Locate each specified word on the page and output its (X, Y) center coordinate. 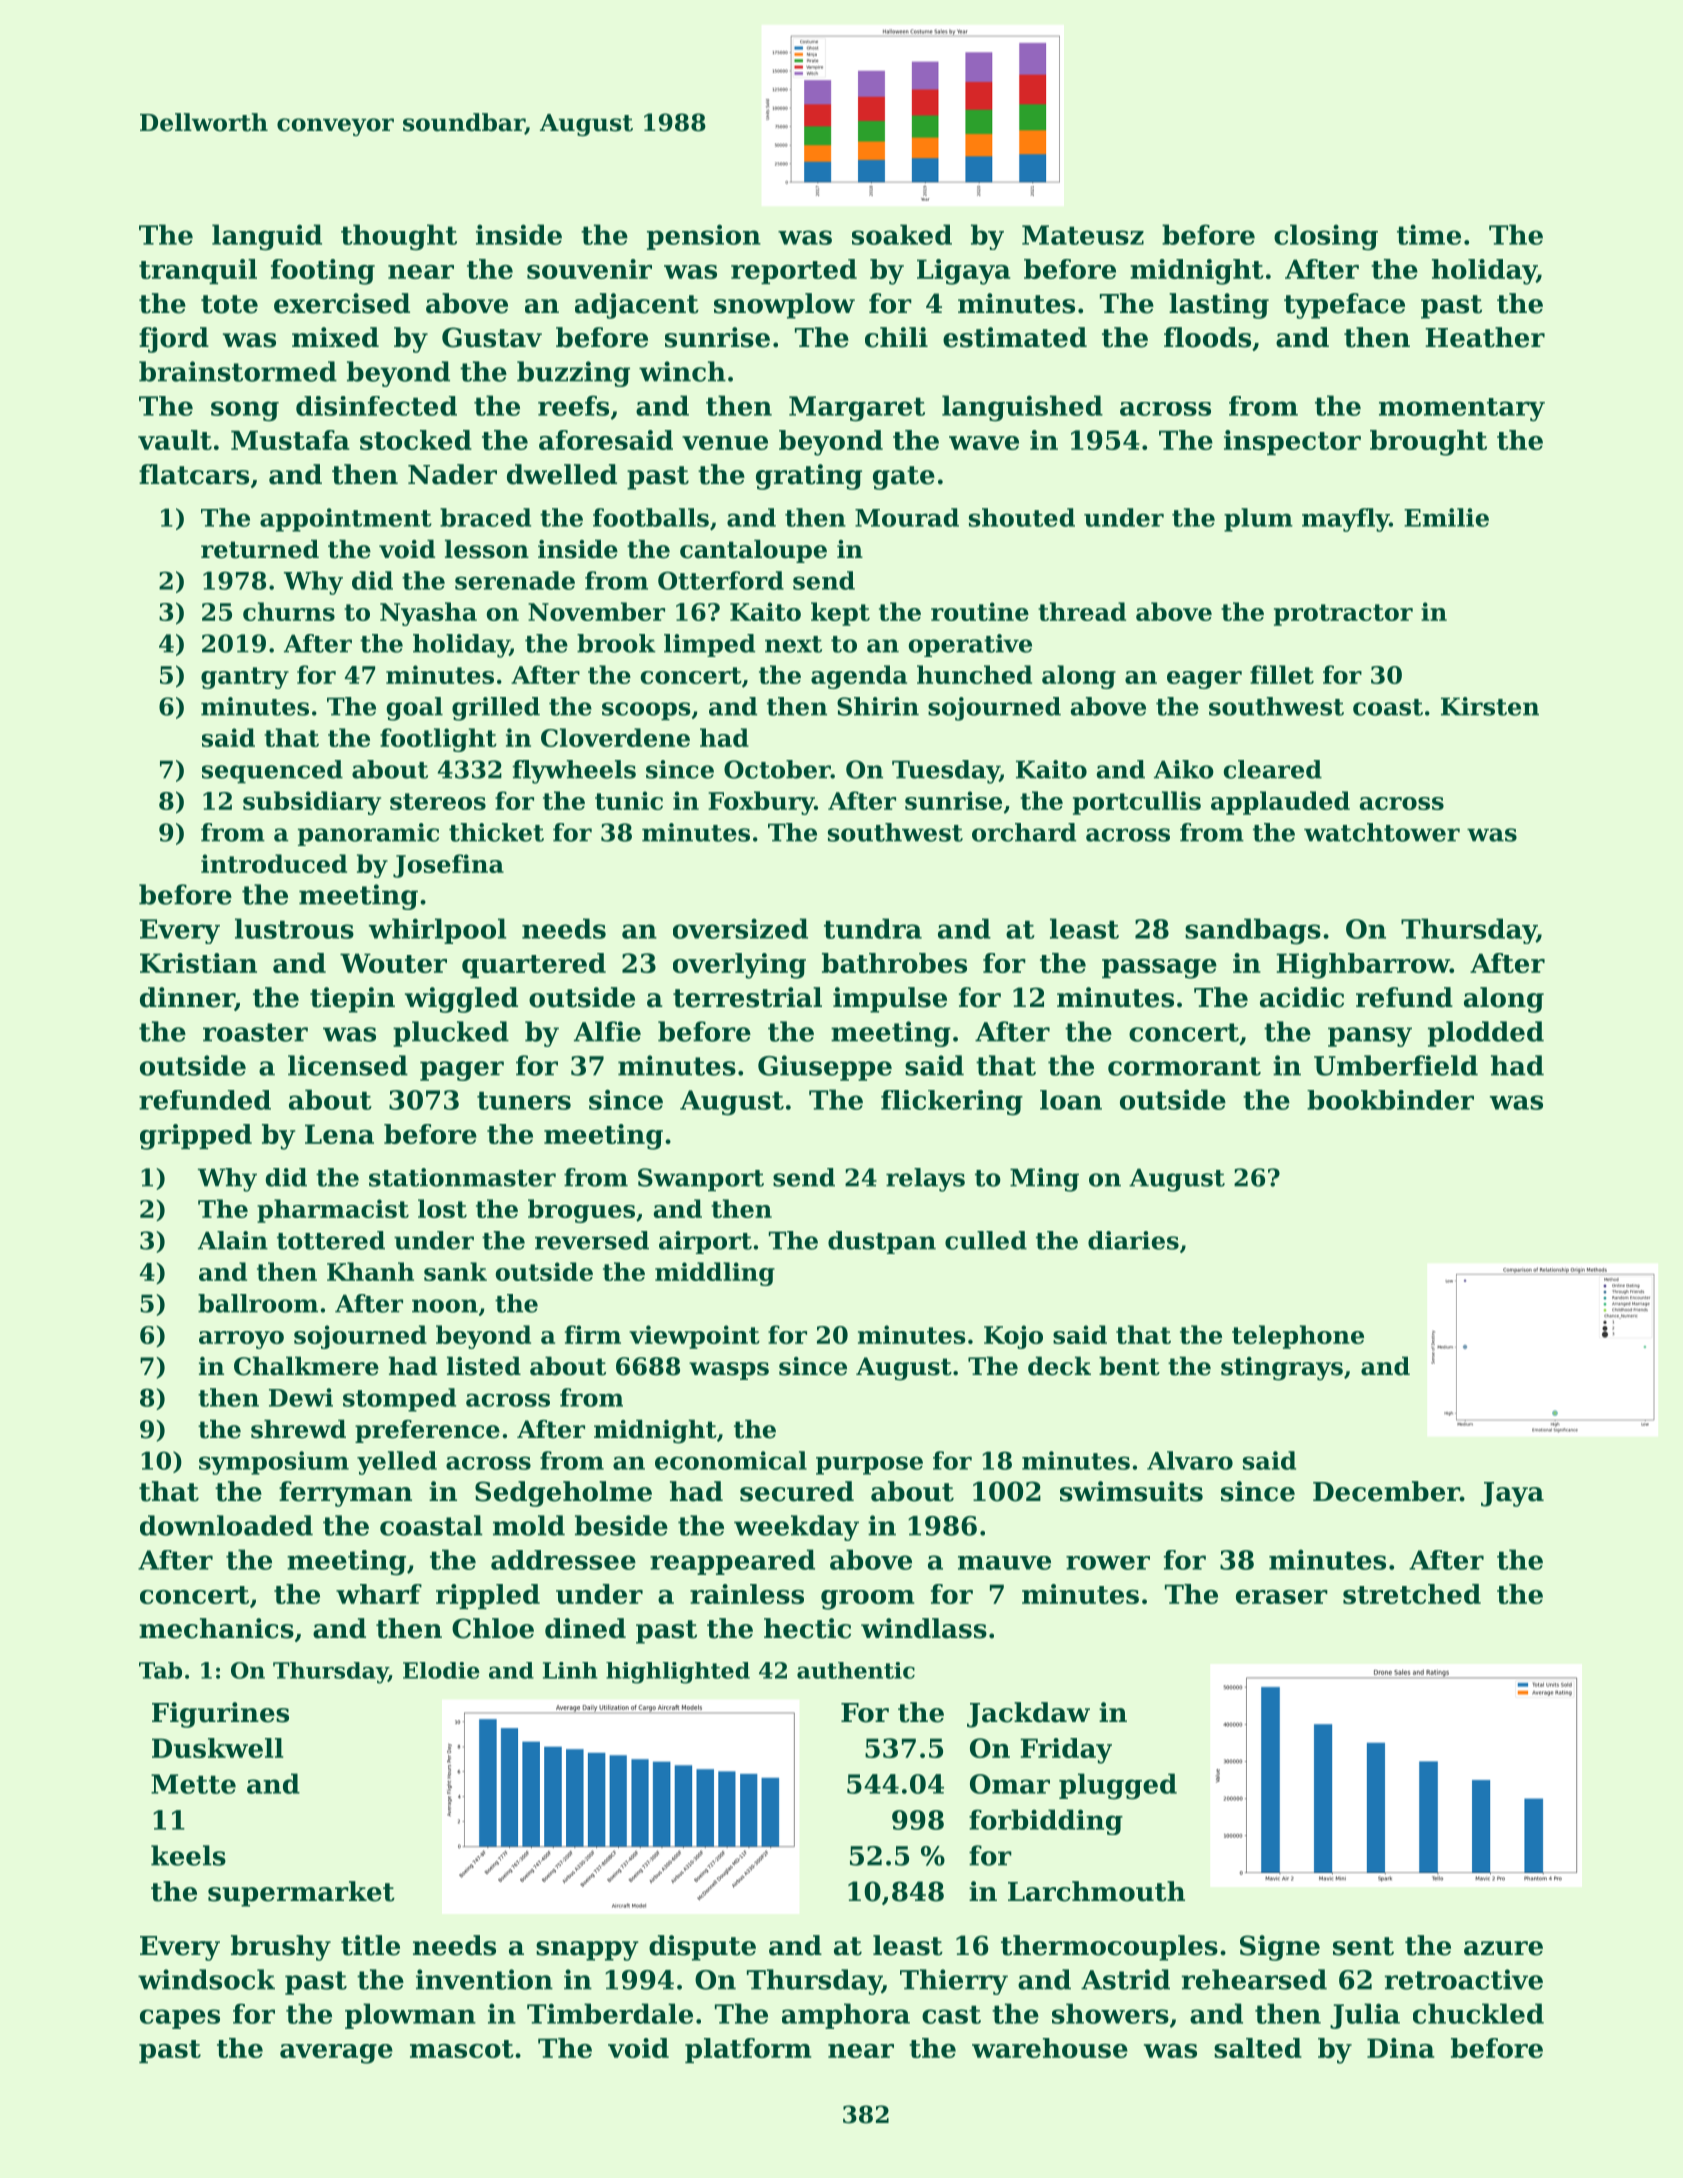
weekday (796, 1528)
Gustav (492, 337)
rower (1108, 1563)
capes (180, 2019)
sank (455, 1271)
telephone (1298, 1337)
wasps (729, 1371)
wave (984, 443)
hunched (974, 674)
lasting (1219, 306)
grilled (496, 709)
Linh (570, 1670)
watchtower (1382, 832)
